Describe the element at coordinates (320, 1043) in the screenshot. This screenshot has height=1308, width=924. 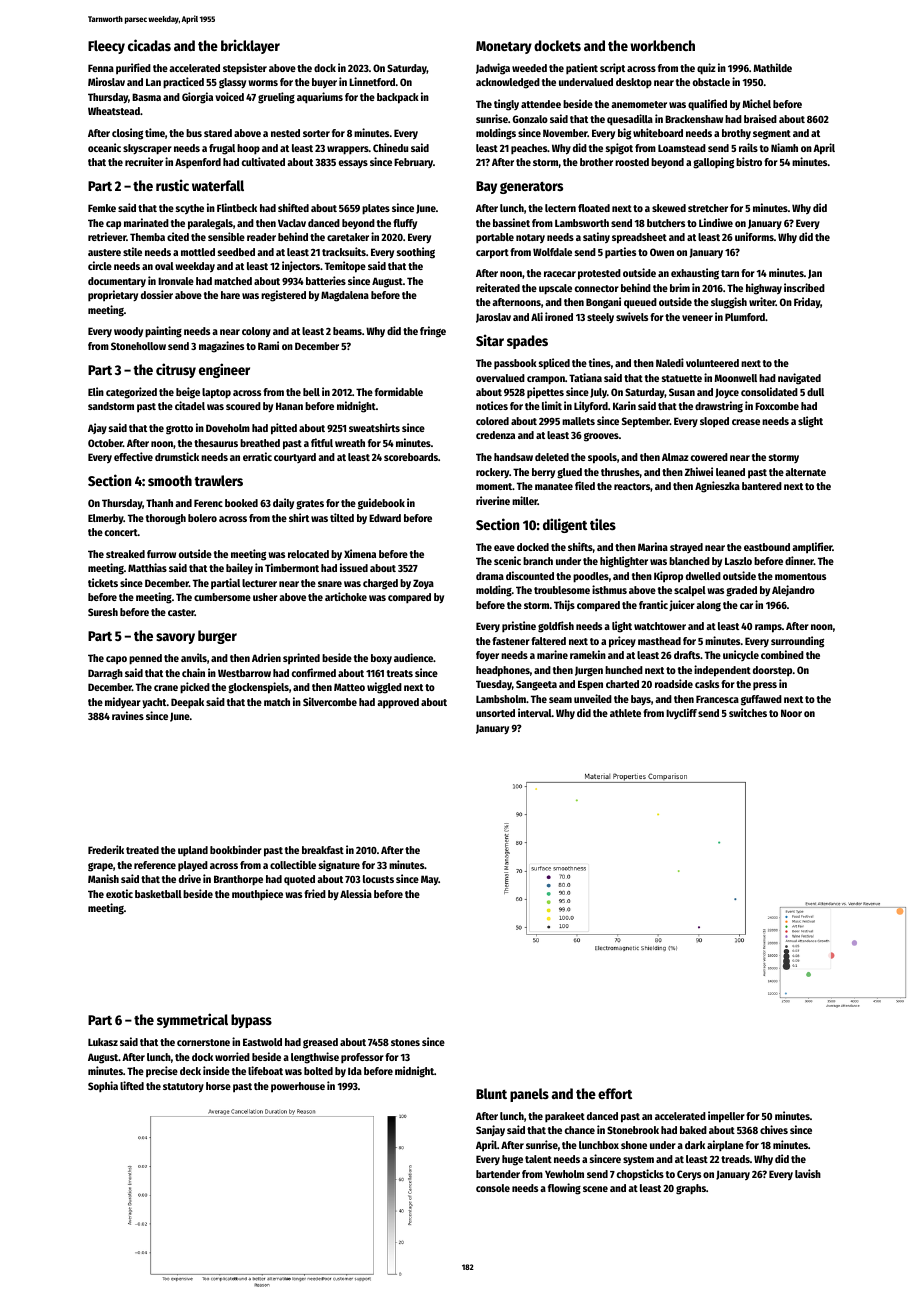
I see `greased` at that location.
